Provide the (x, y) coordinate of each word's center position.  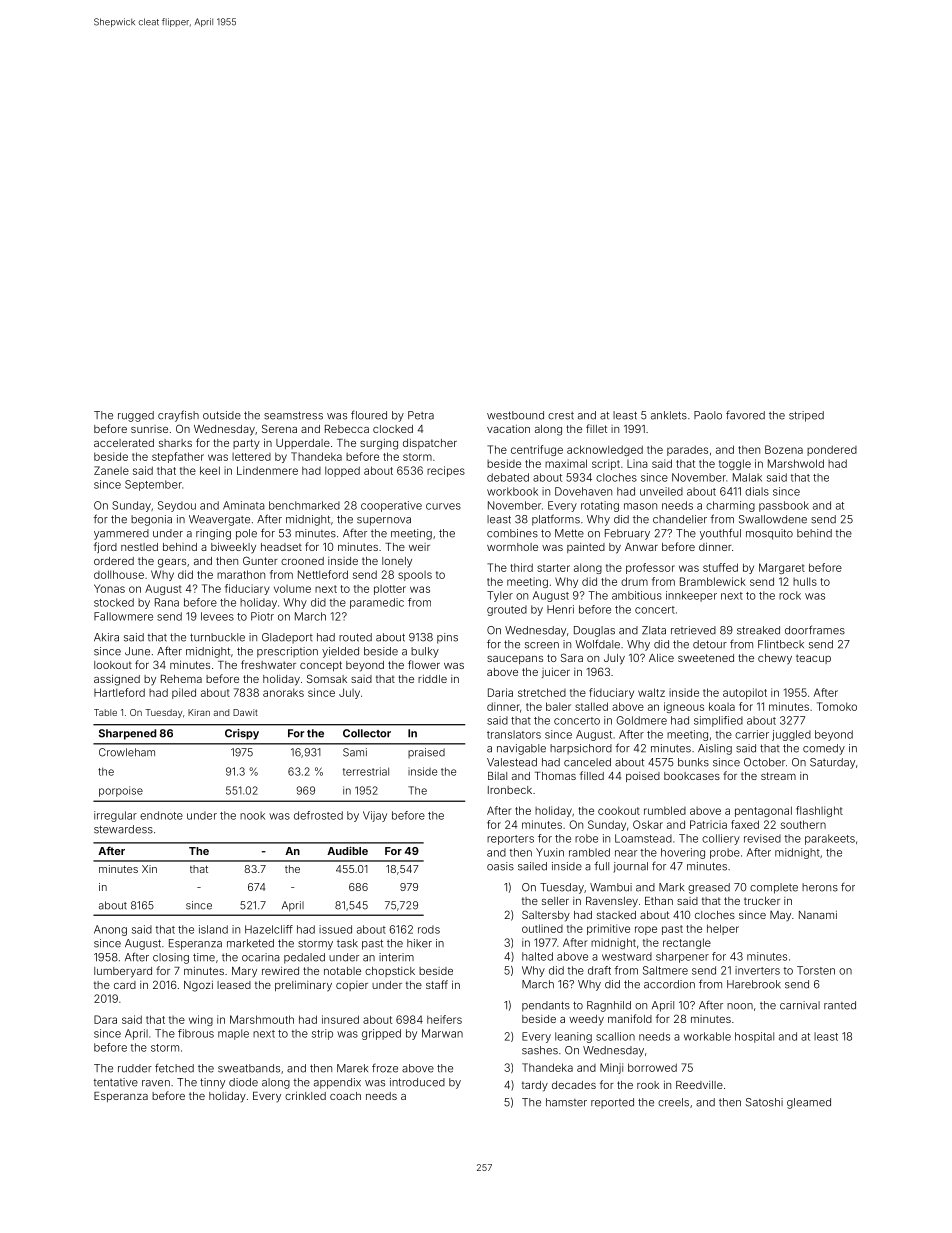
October (764, 762)
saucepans (515, 660)
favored (745, 415)
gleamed (809, 1103)
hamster (566, 1102)
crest (561, 416)
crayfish (178, 416)
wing (201, 1020)
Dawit (245, 712)
